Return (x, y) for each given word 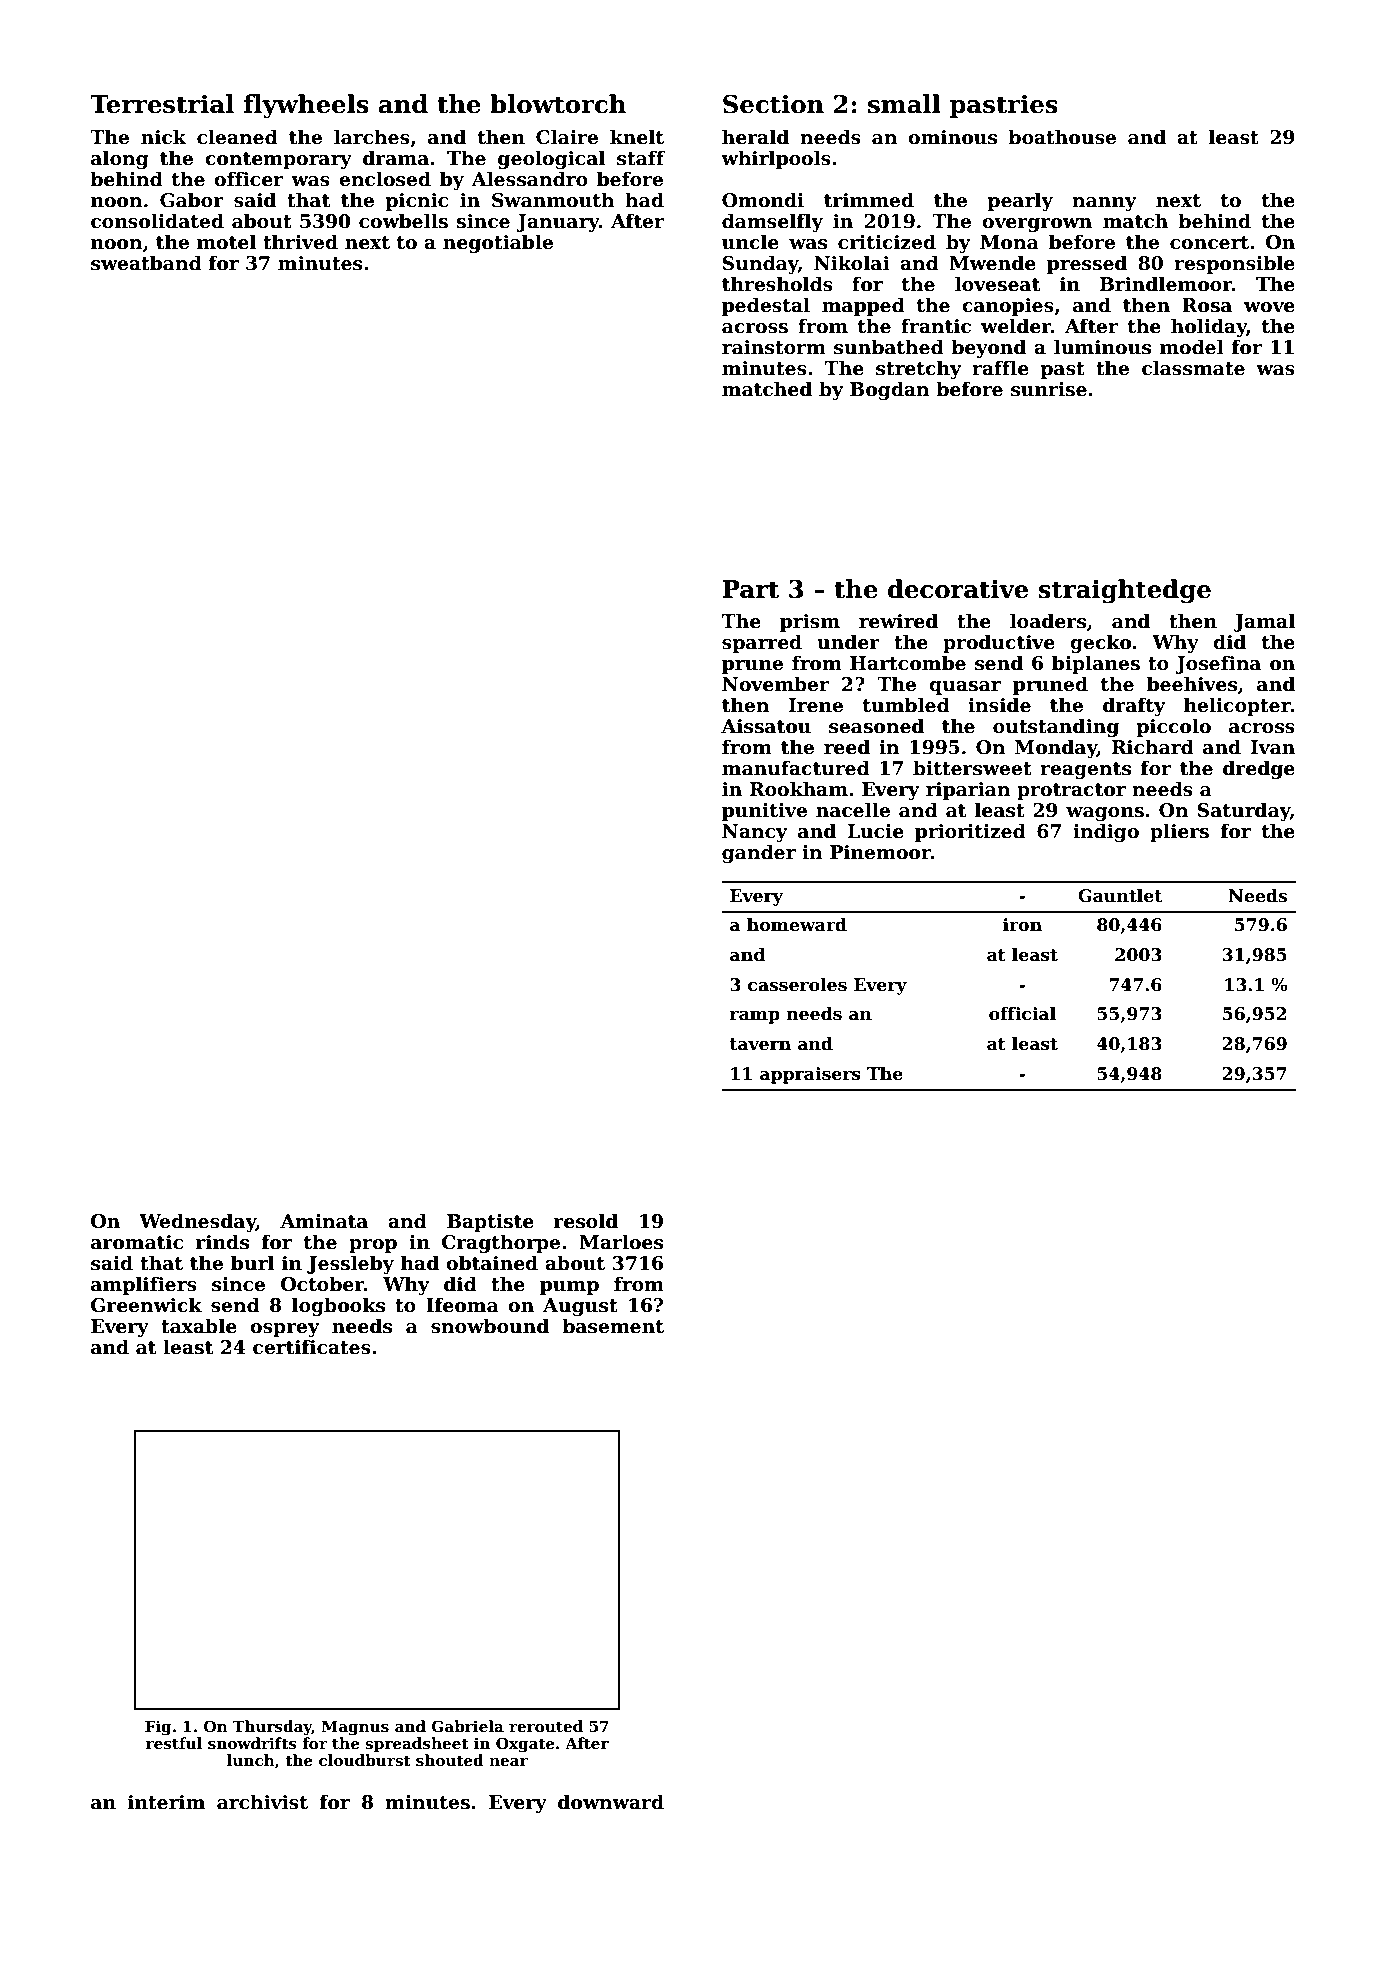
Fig (158, 1728)
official (1022, 1014)
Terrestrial (162, 104)
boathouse (1062, 137)
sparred (762, 643)
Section (773, 104)
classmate (1193, 368)
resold (586, 1221)
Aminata (324, 1221)
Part (750, 589)
